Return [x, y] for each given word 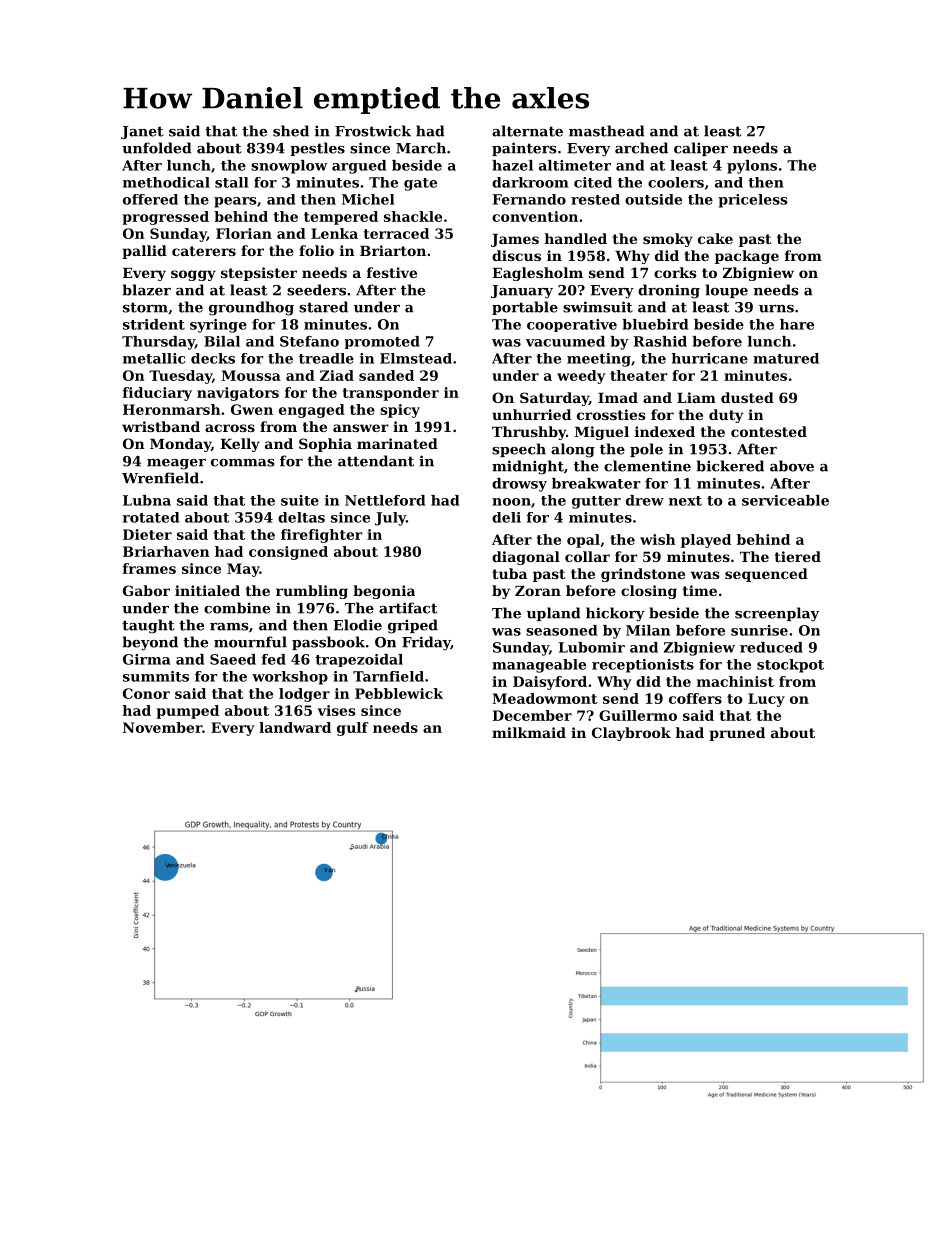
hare [797, 324]
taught [148, 626]
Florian [244, 233]
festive [392, 272]
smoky [668, 240]
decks [213, 358]
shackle [413, 216]
